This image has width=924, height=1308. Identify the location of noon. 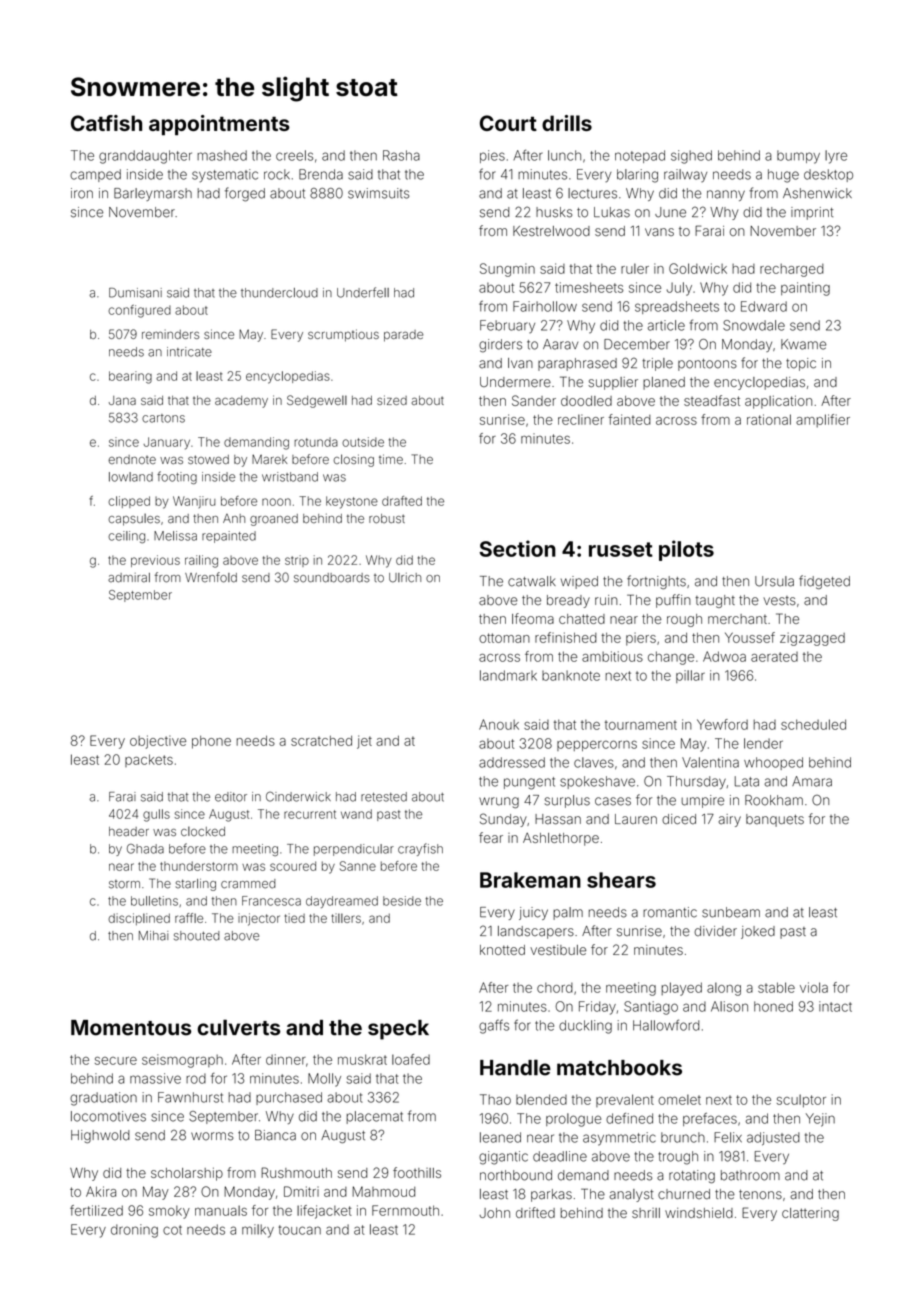
(276, 502).
